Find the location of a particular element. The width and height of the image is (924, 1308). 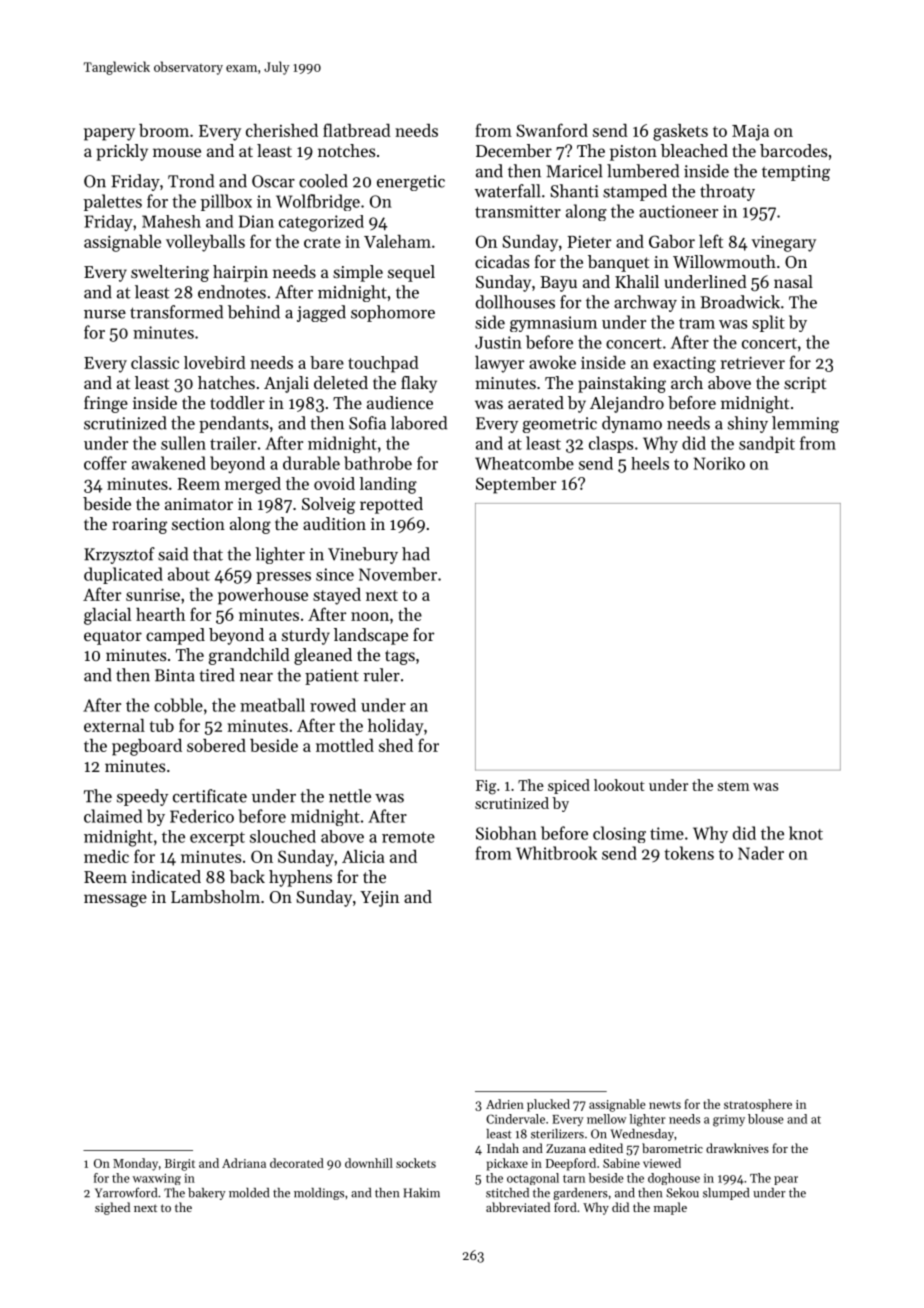

Maja is located at coordinates (750, 132).
